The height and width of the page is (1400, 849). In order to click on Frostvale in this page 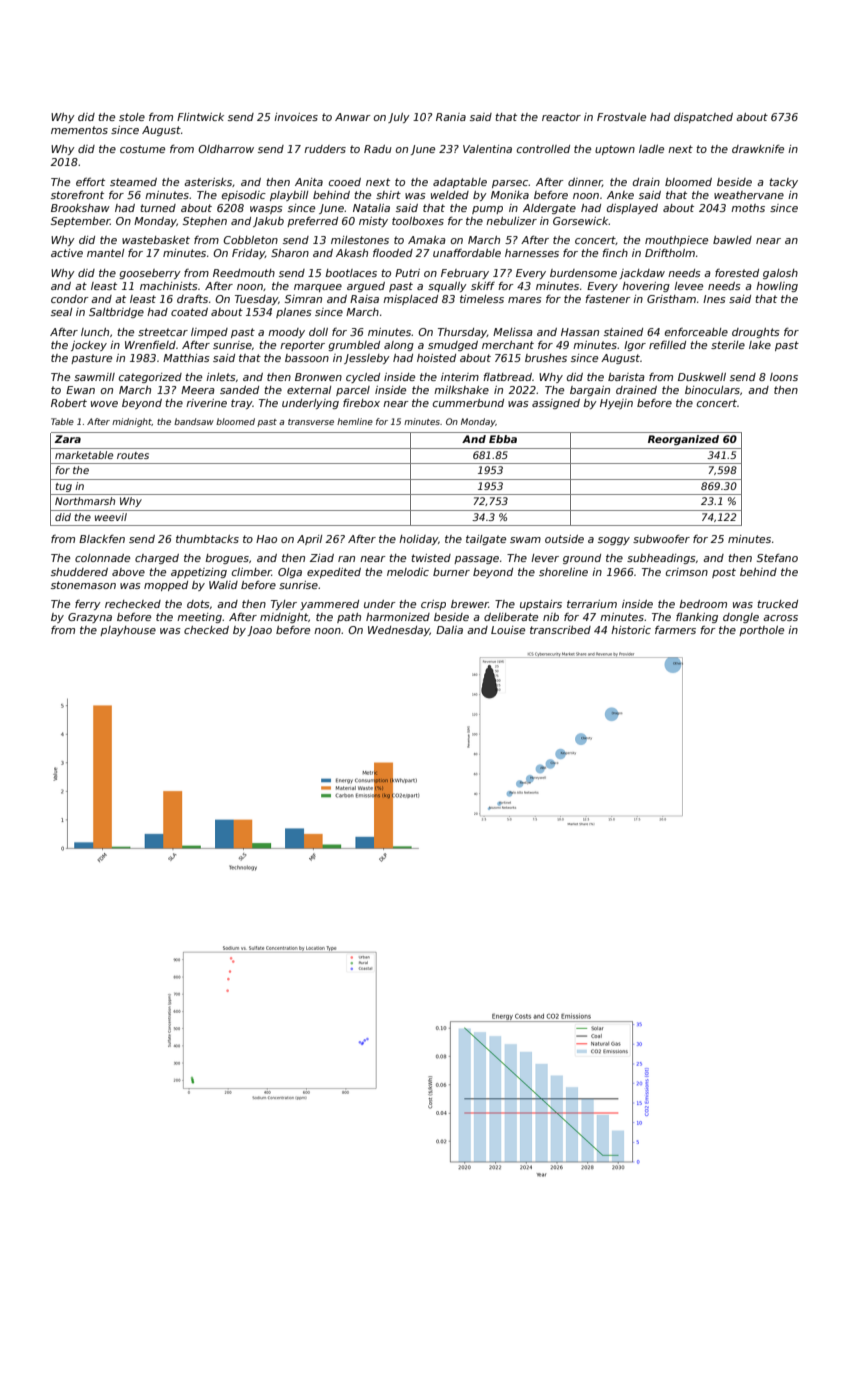, I will do `click(621, 117)`.
